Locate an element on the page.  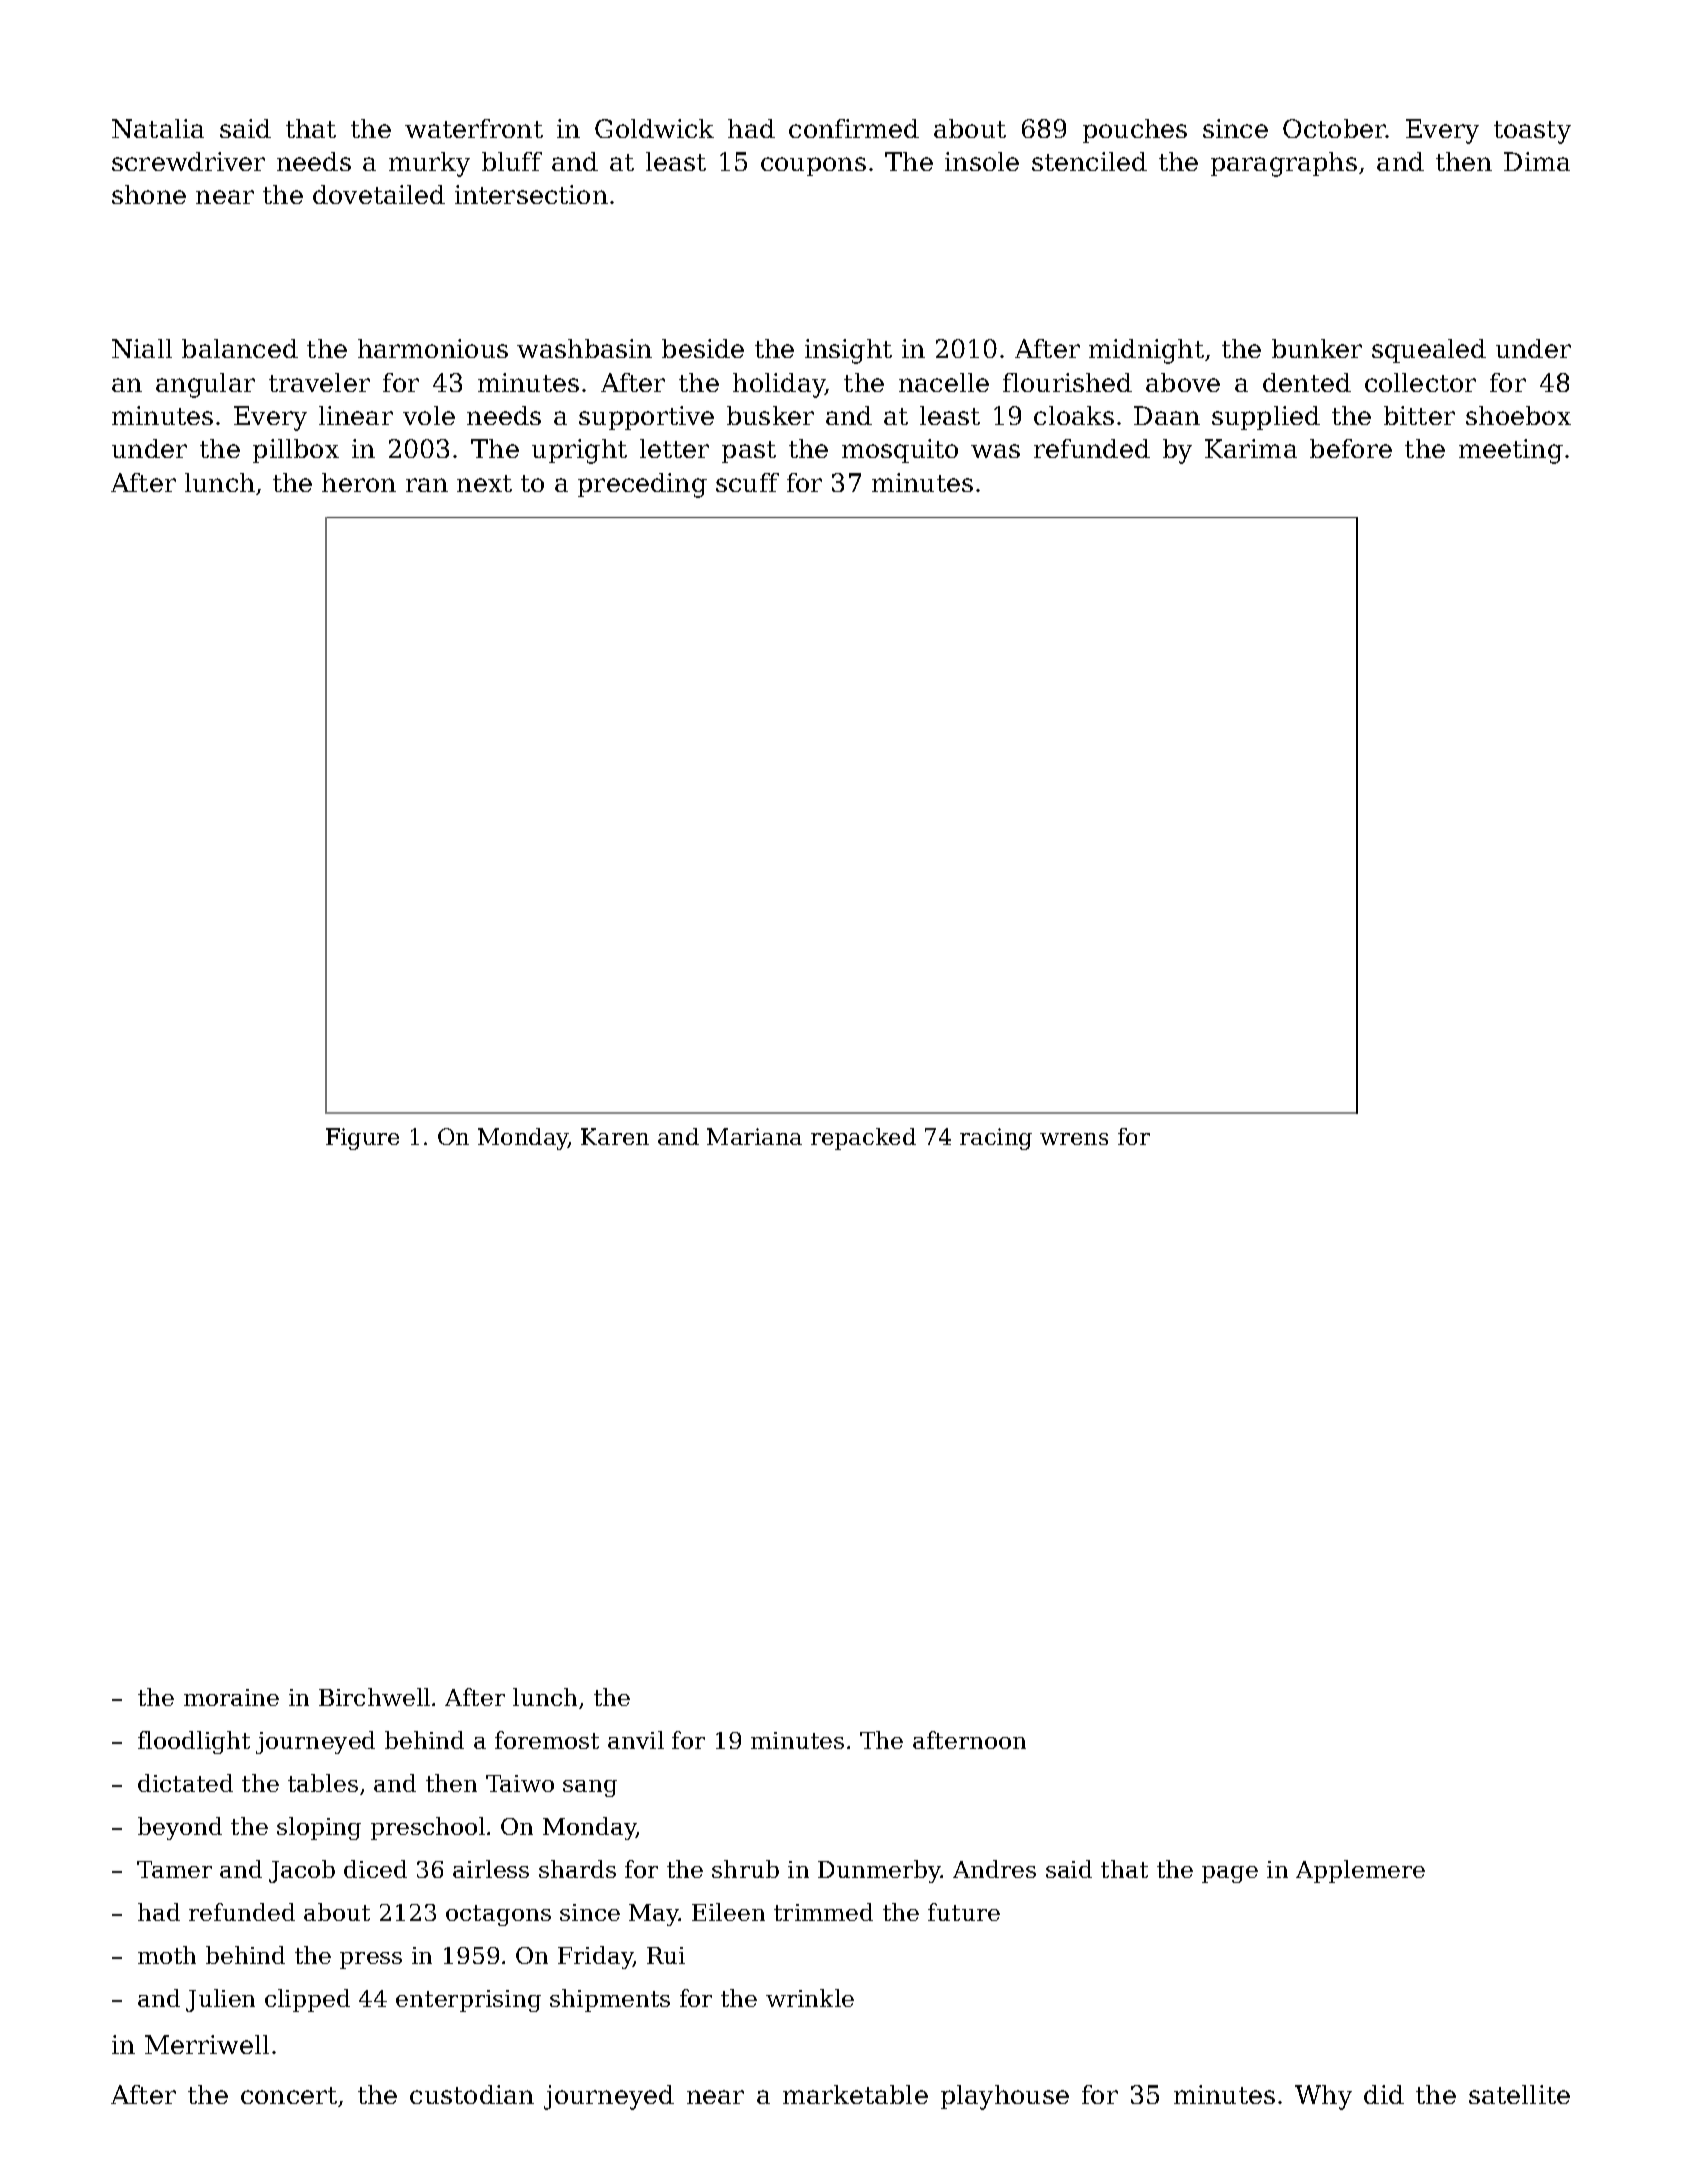
before is located at coordinates (1351, 448).
